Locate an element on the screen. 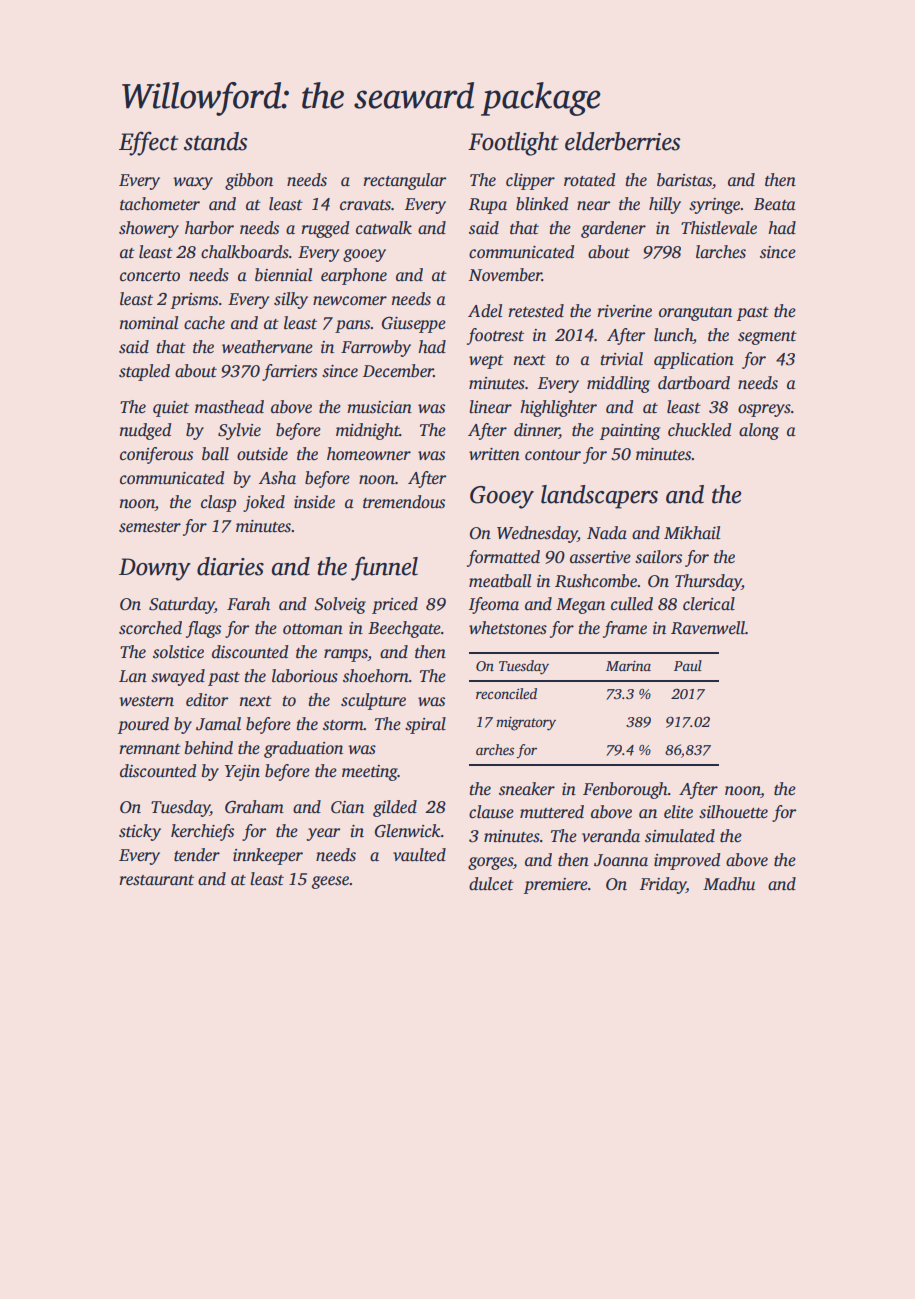  concerto is located at coordinates (150, 276).
